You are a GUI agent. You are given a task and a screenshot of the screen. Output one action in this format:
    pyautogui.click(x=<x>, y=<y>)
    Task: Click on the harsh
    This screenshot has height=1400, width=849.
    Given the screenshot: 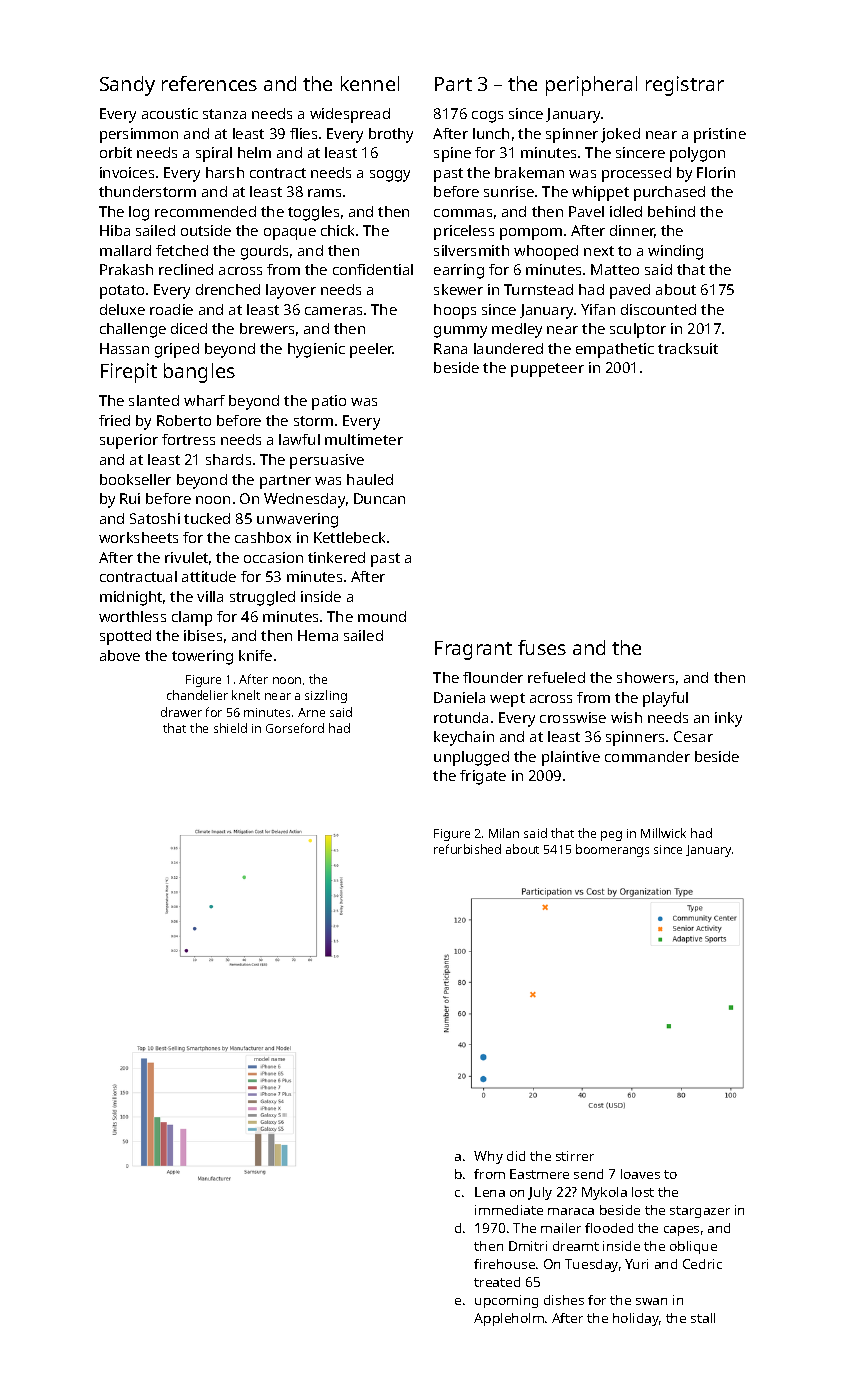 What is the action you would take?
    pyautogui.click(x=225, y=172)
